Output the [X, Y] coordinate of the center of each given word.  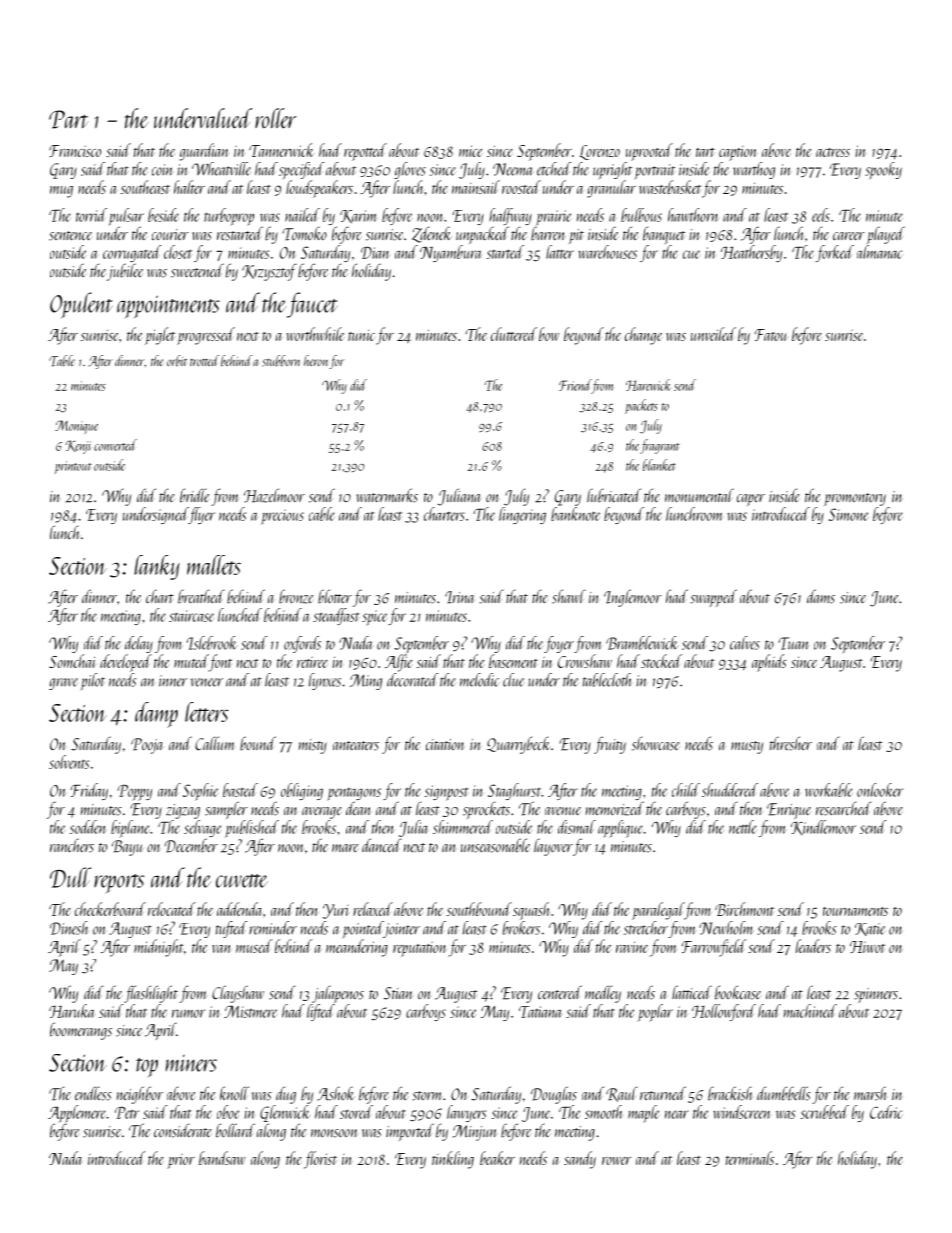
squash [532, 911]
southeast [145, 187]
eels [821, 215]
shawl [568, 596]
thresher [791, 743]
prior [181, 1161]
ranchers [72, 845]
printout [73, 467]
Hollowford [724, 1012]
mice [471, 151]
